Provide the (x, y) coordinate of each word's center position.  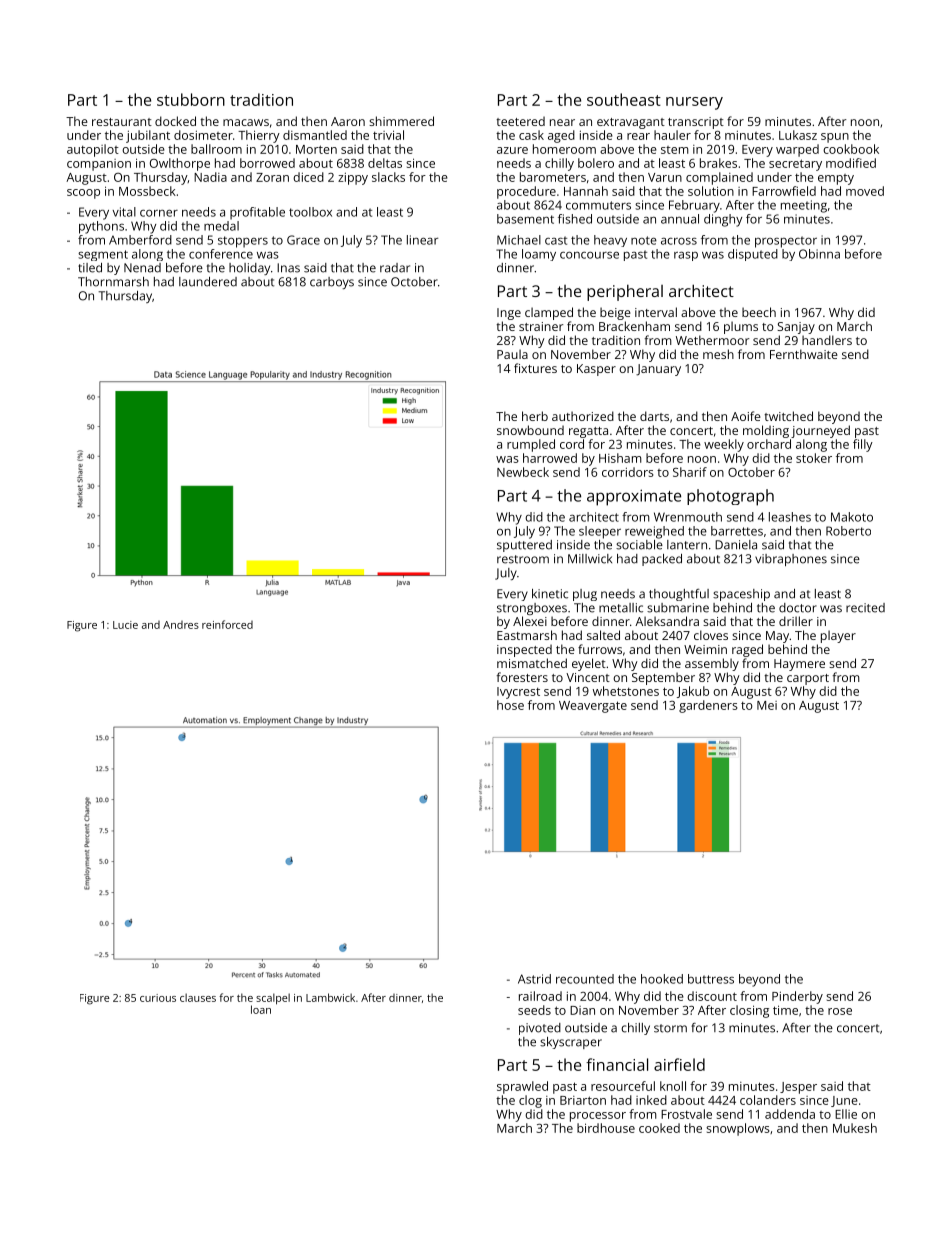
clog (530, 1101)
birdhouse (606, 1128)
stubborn (191, 99)
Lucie (125, 625)
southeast (624, 99)
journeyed (820, 431)
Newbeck (523, 472)
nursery (694, 103)
